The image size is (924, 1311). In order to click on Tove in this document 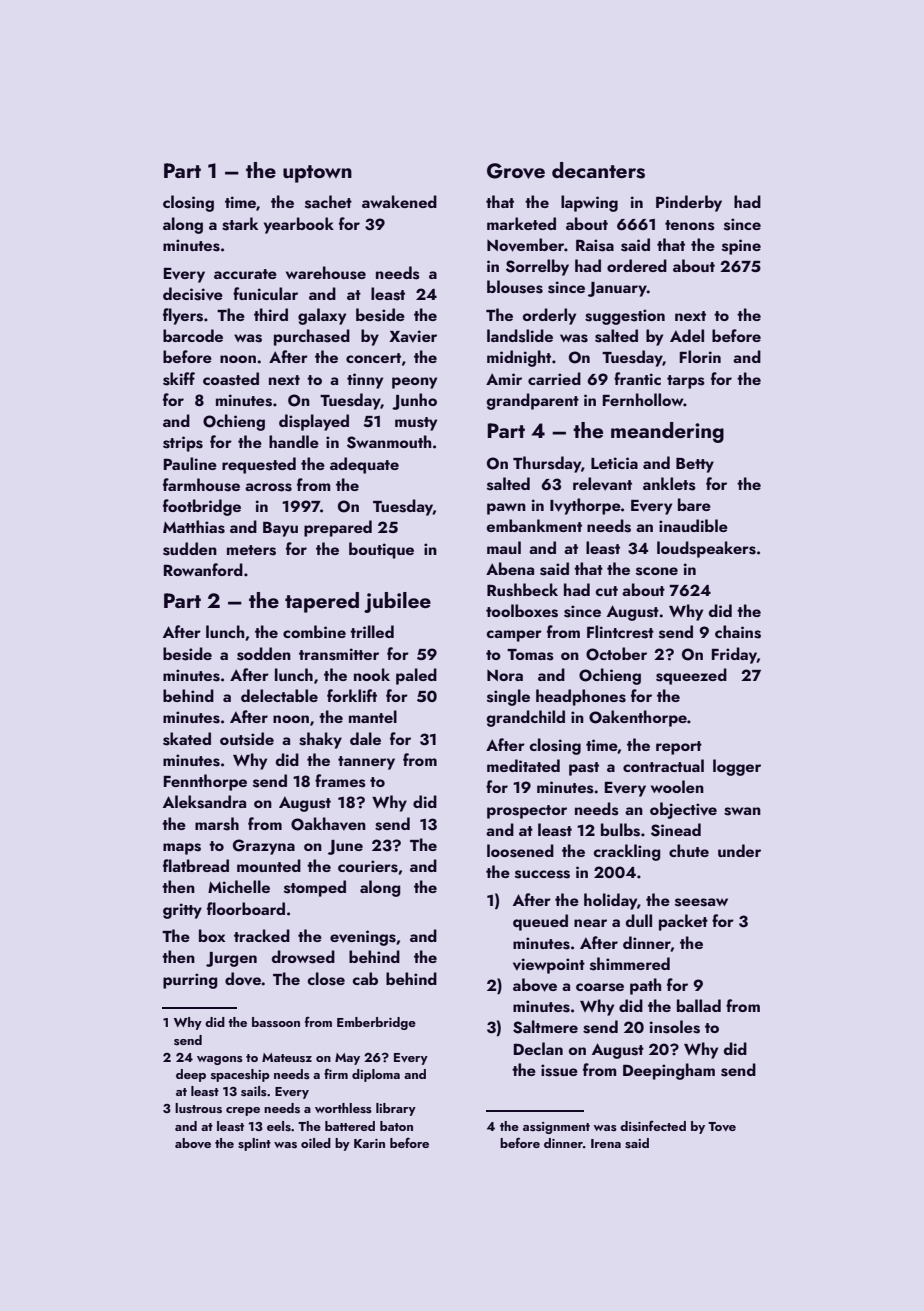, I will do `click(722, 1126)`.
